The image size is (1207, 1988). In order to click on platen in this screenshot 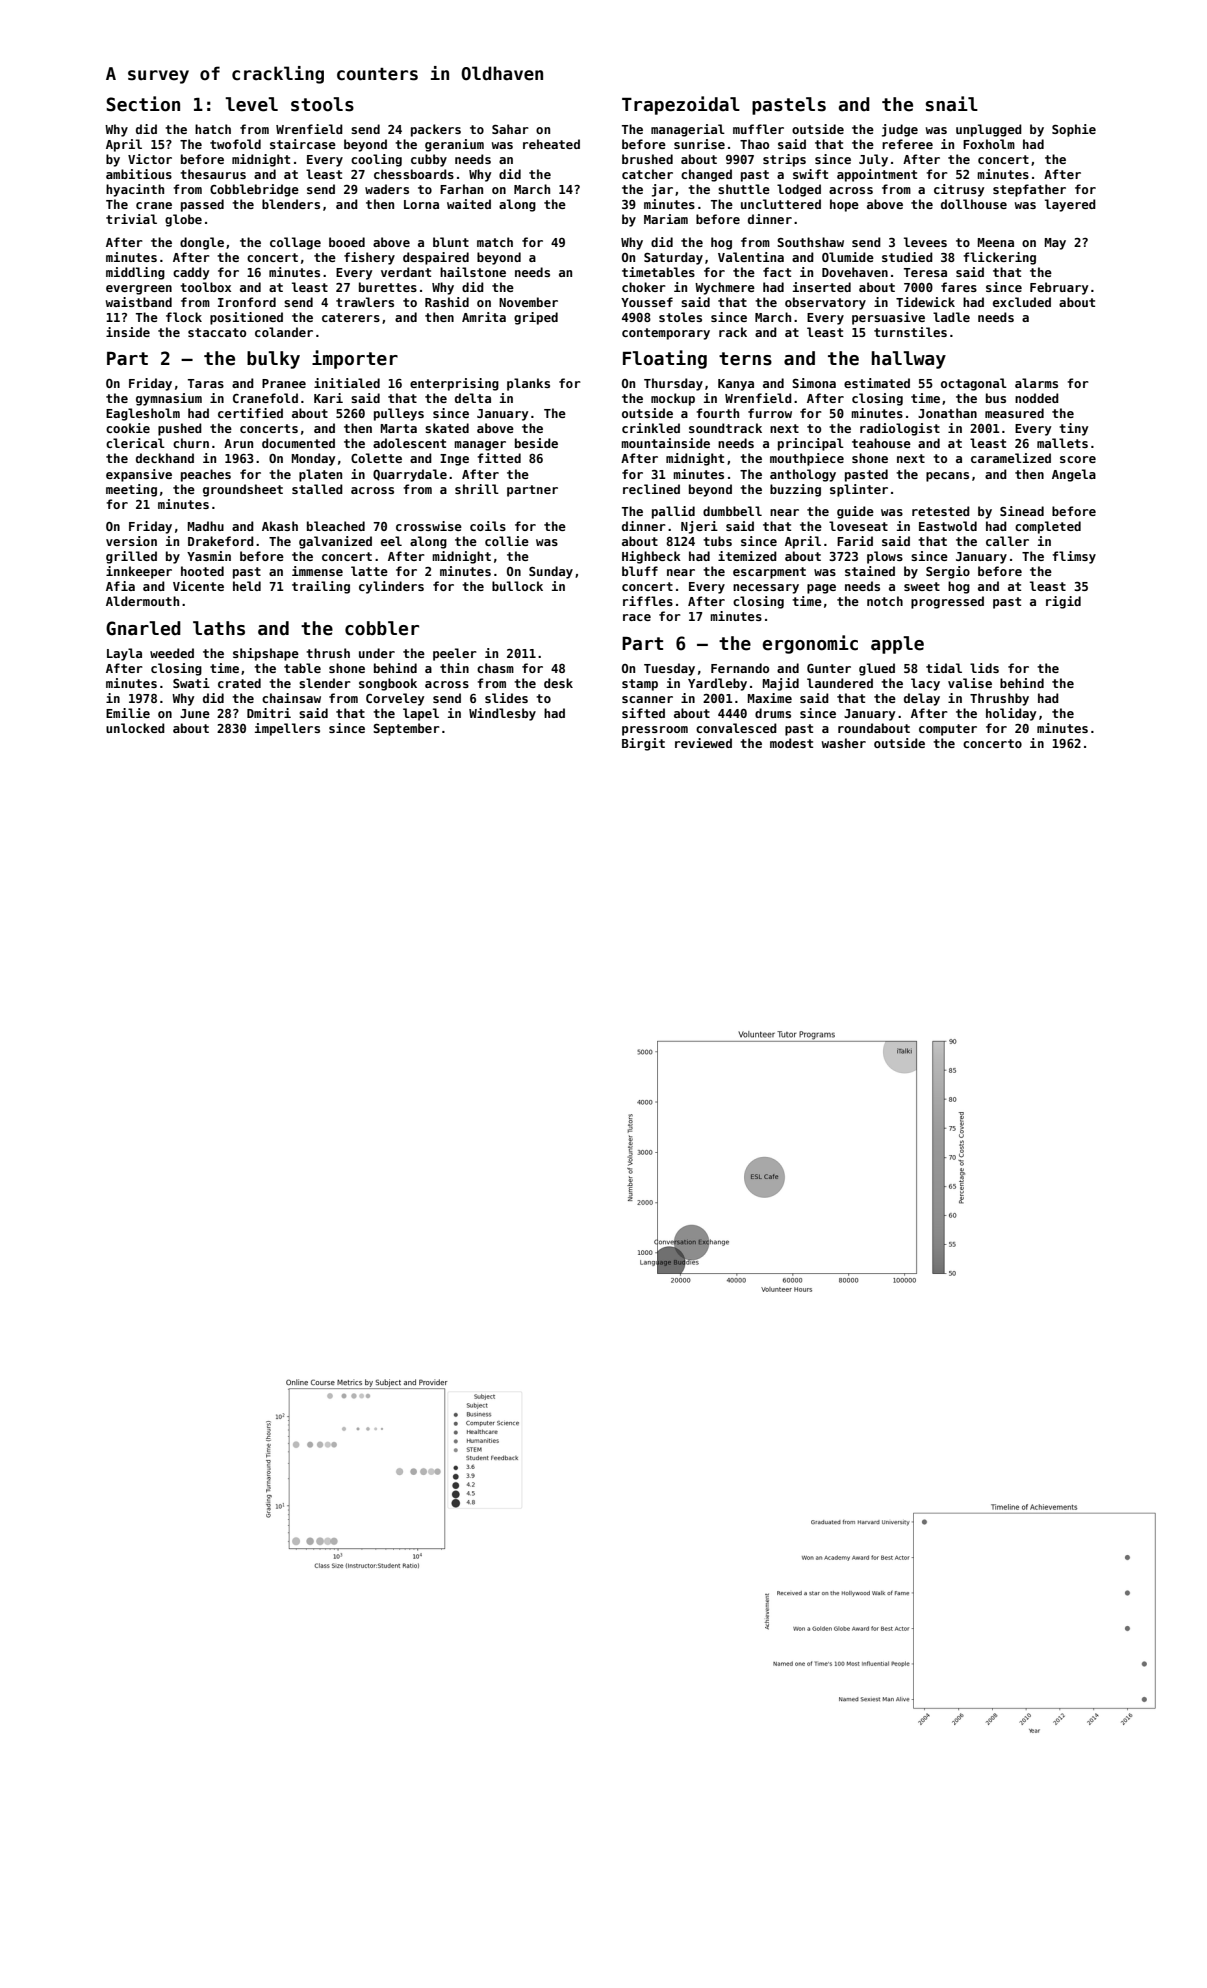, I will do `click(320, 475)`.
